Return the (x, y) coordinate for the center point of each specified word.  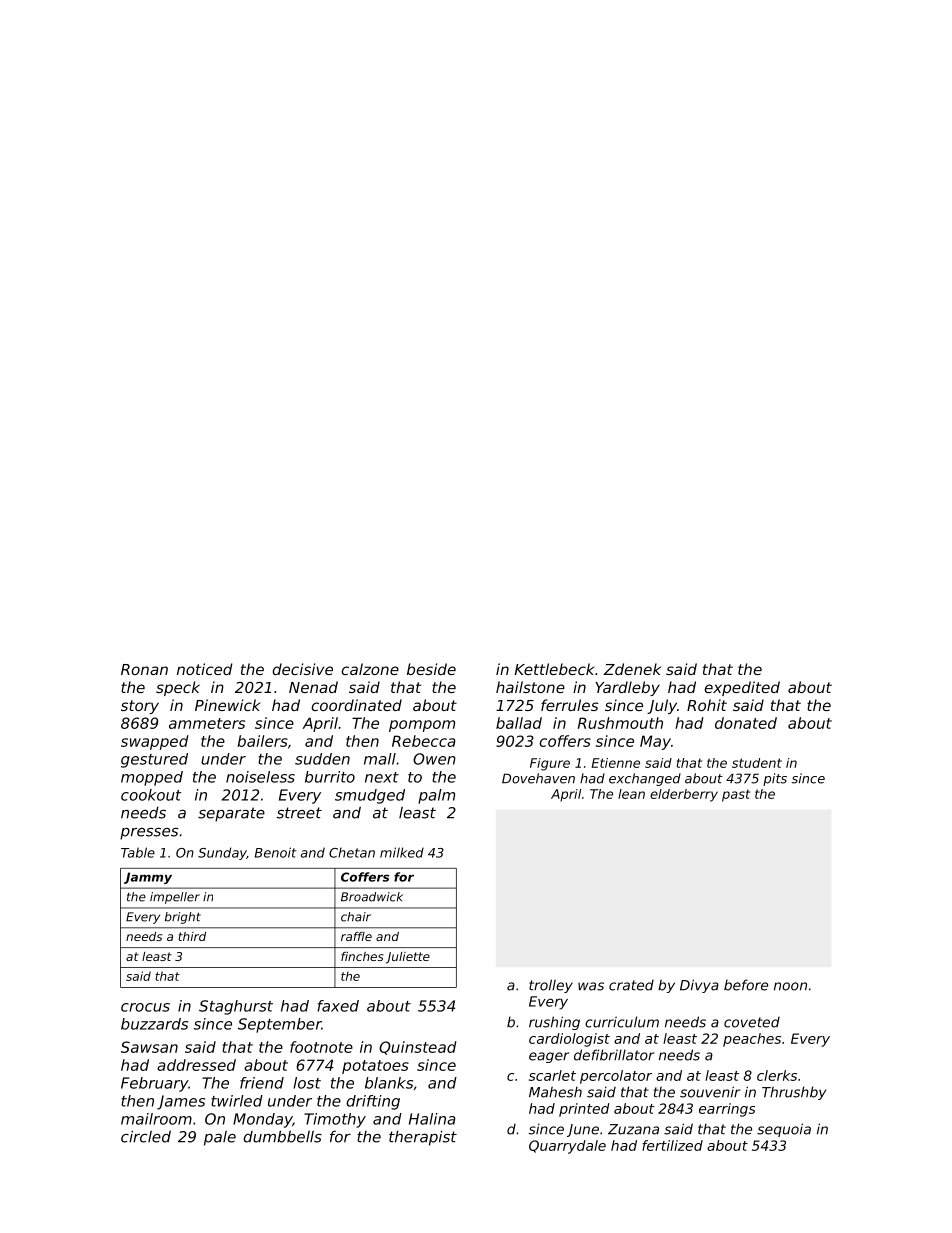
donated (746, 723)
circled (146, 1136)
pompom (422, 726)
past (736, 795)
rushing (554, 1023)
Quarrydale (567, 1147)
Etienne (615, 763)
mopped (152, 778)
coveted (752, 1022)
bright (183, 918)
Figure (550, 764)
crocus (145, 1007)
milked (402, 852)
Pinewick (227, 705)
